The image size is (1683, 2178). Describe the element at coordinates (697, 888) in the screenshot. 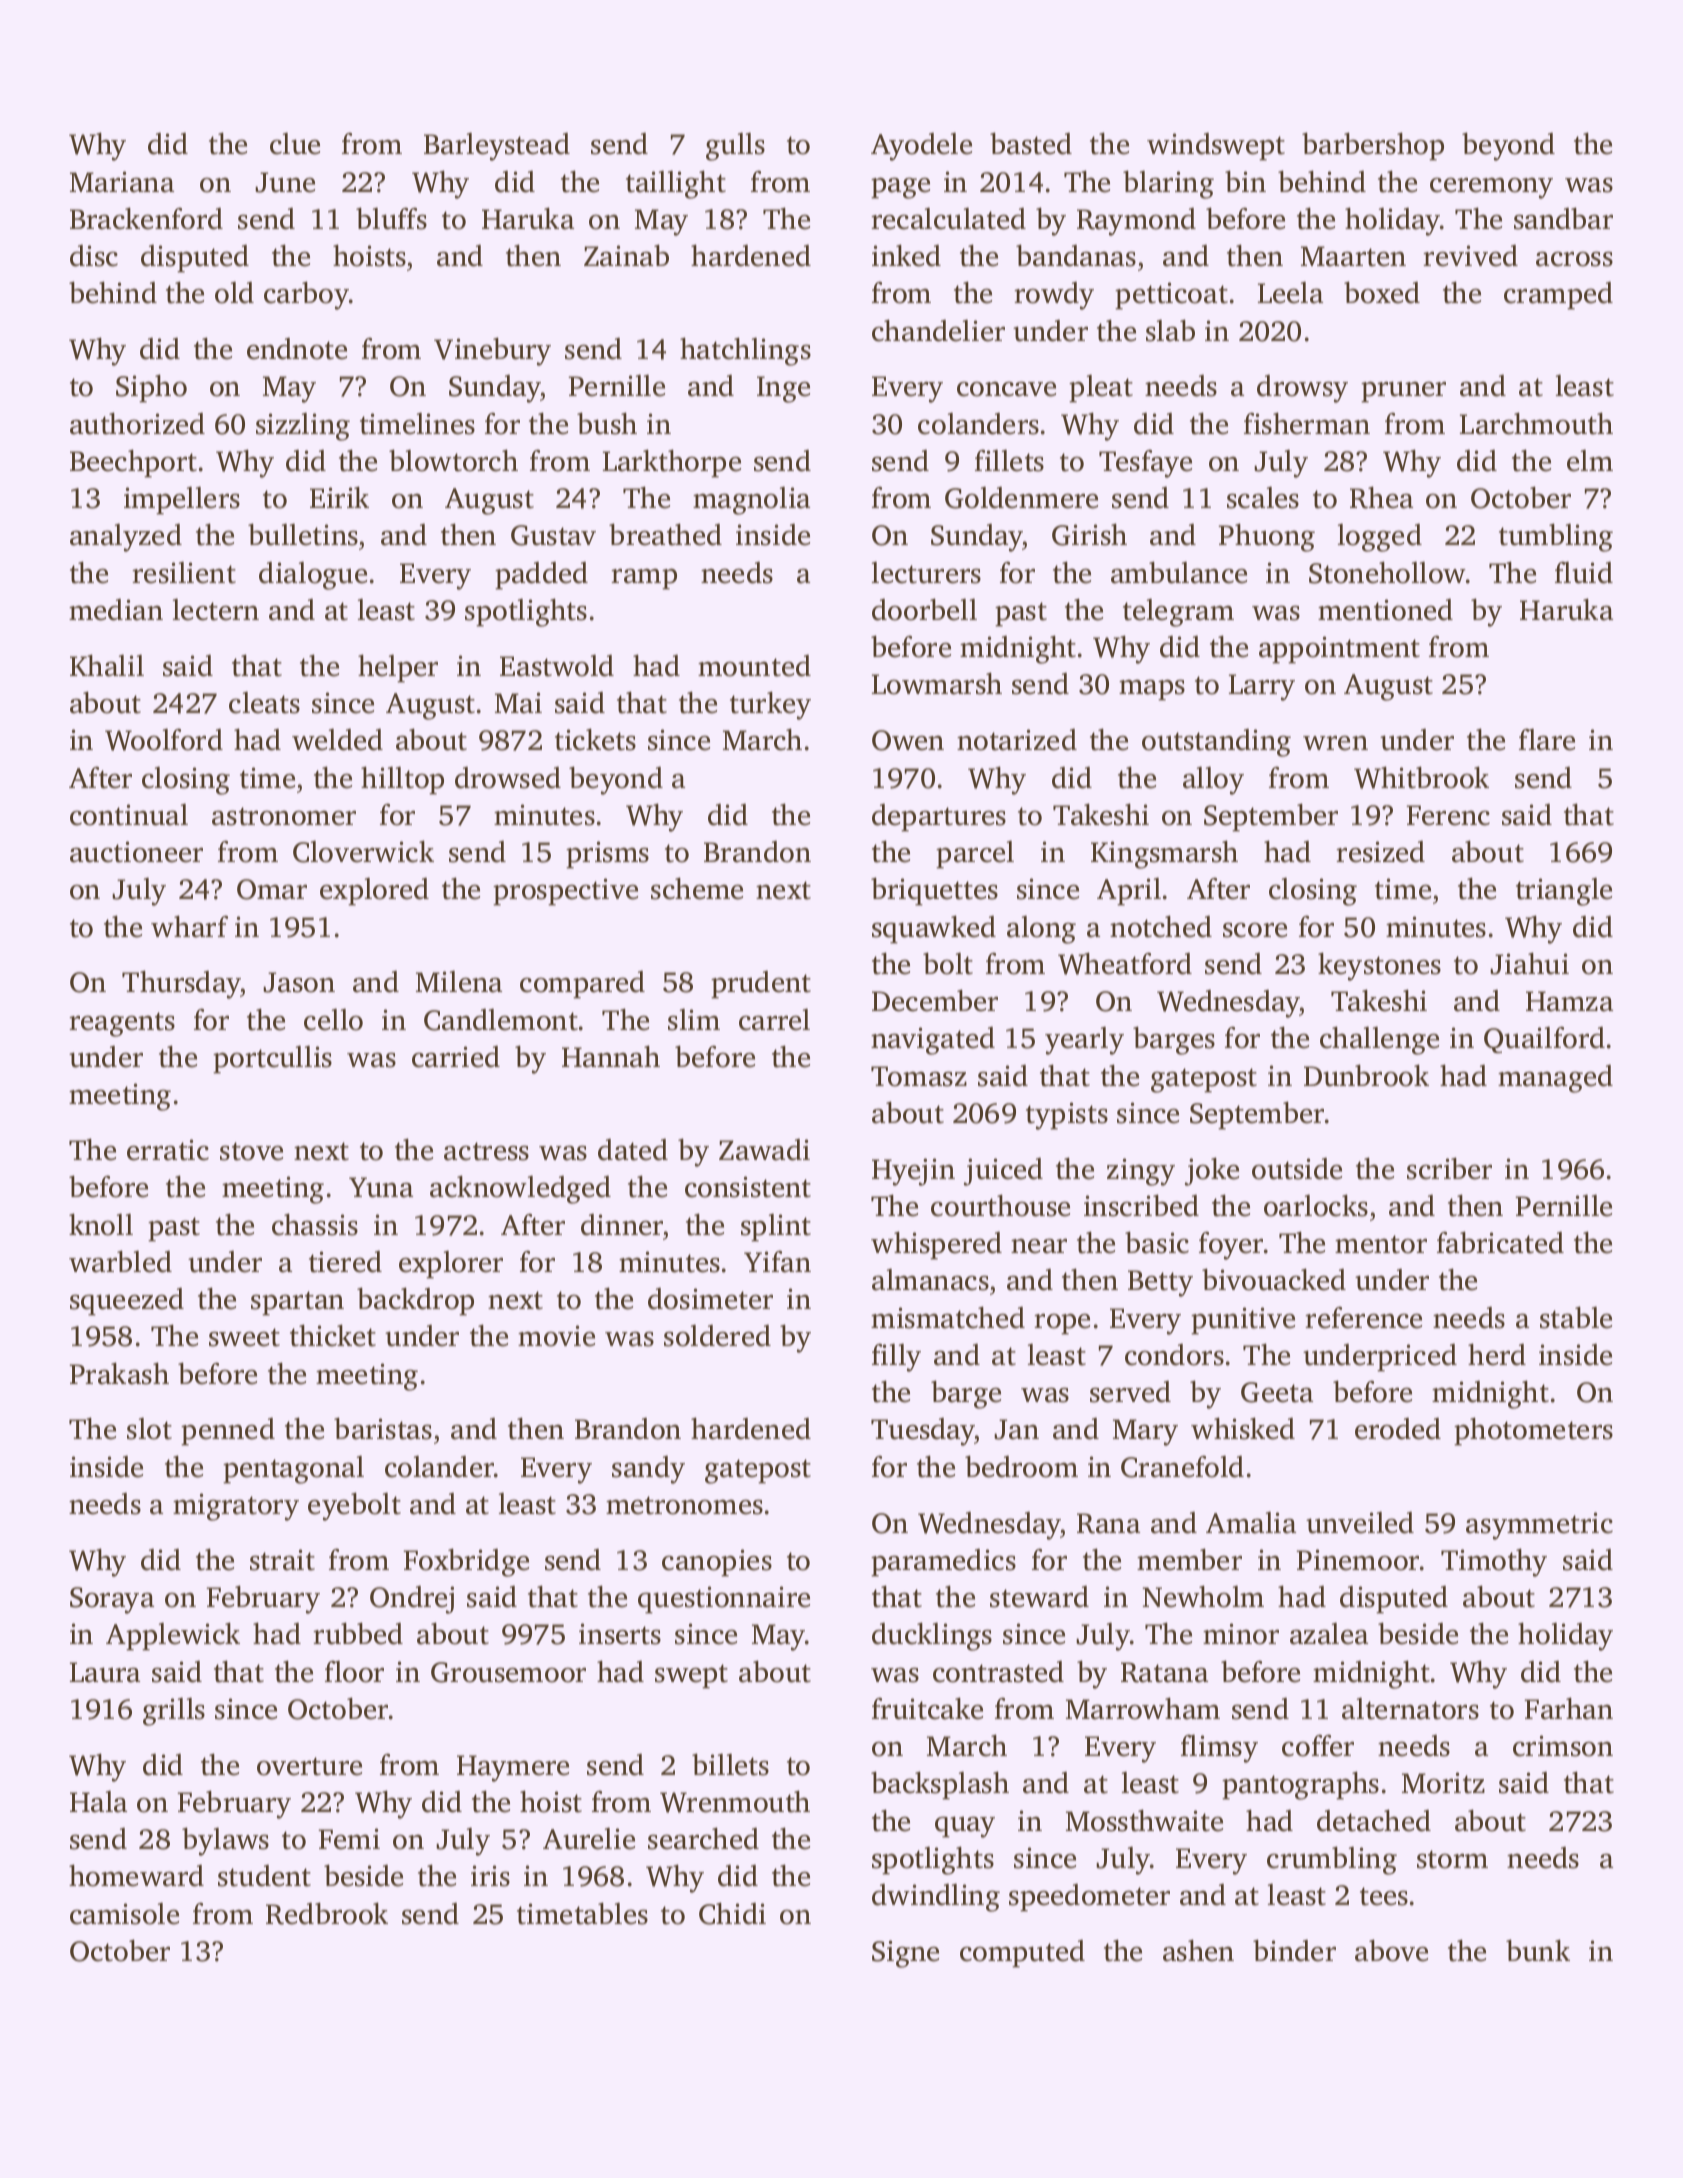

I see `scheme` at that location.
